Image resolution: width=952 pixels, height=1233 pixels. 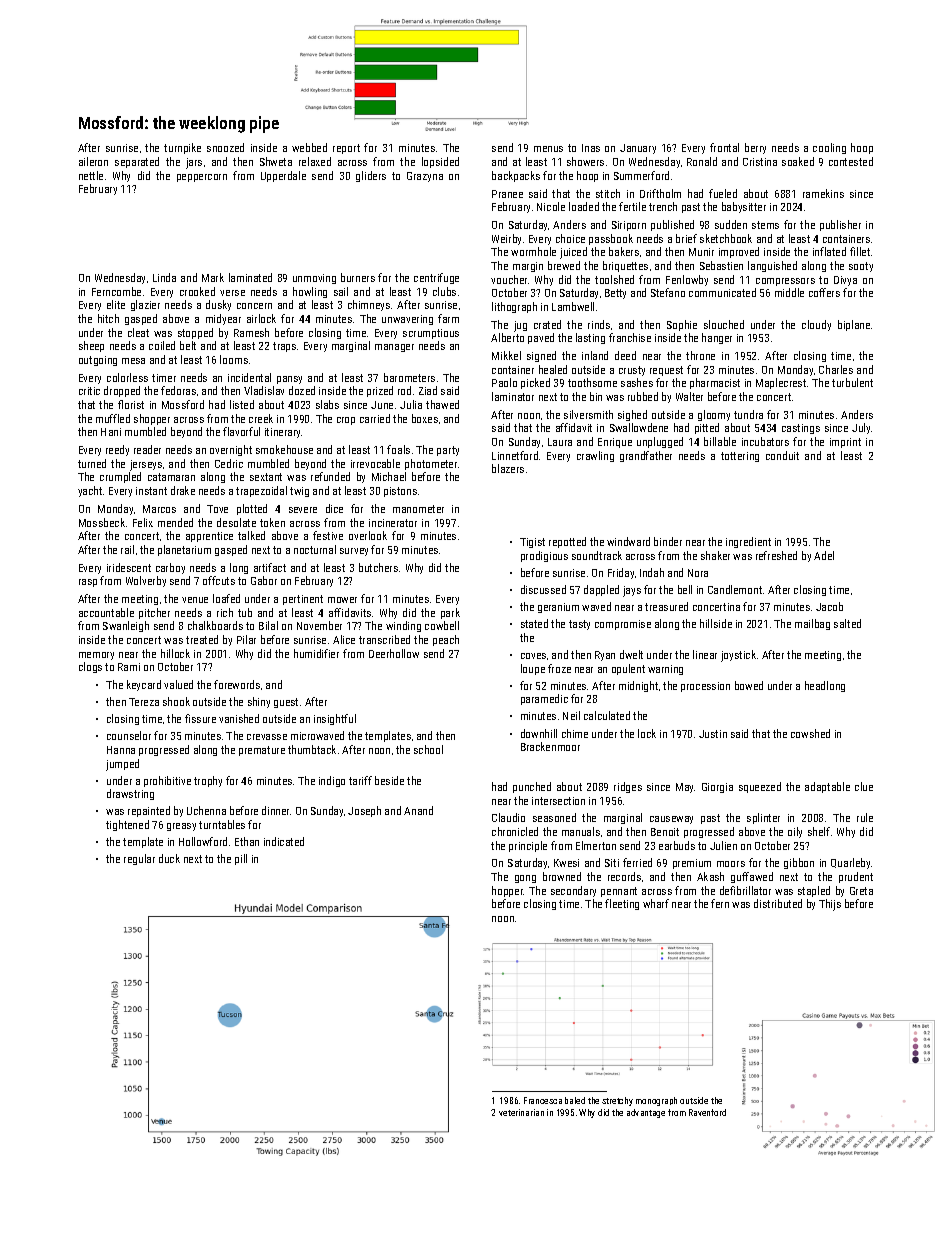 What do you see at coordinates (847, 623) in the page?
I see `salted` at bounding box center [847, 623].
